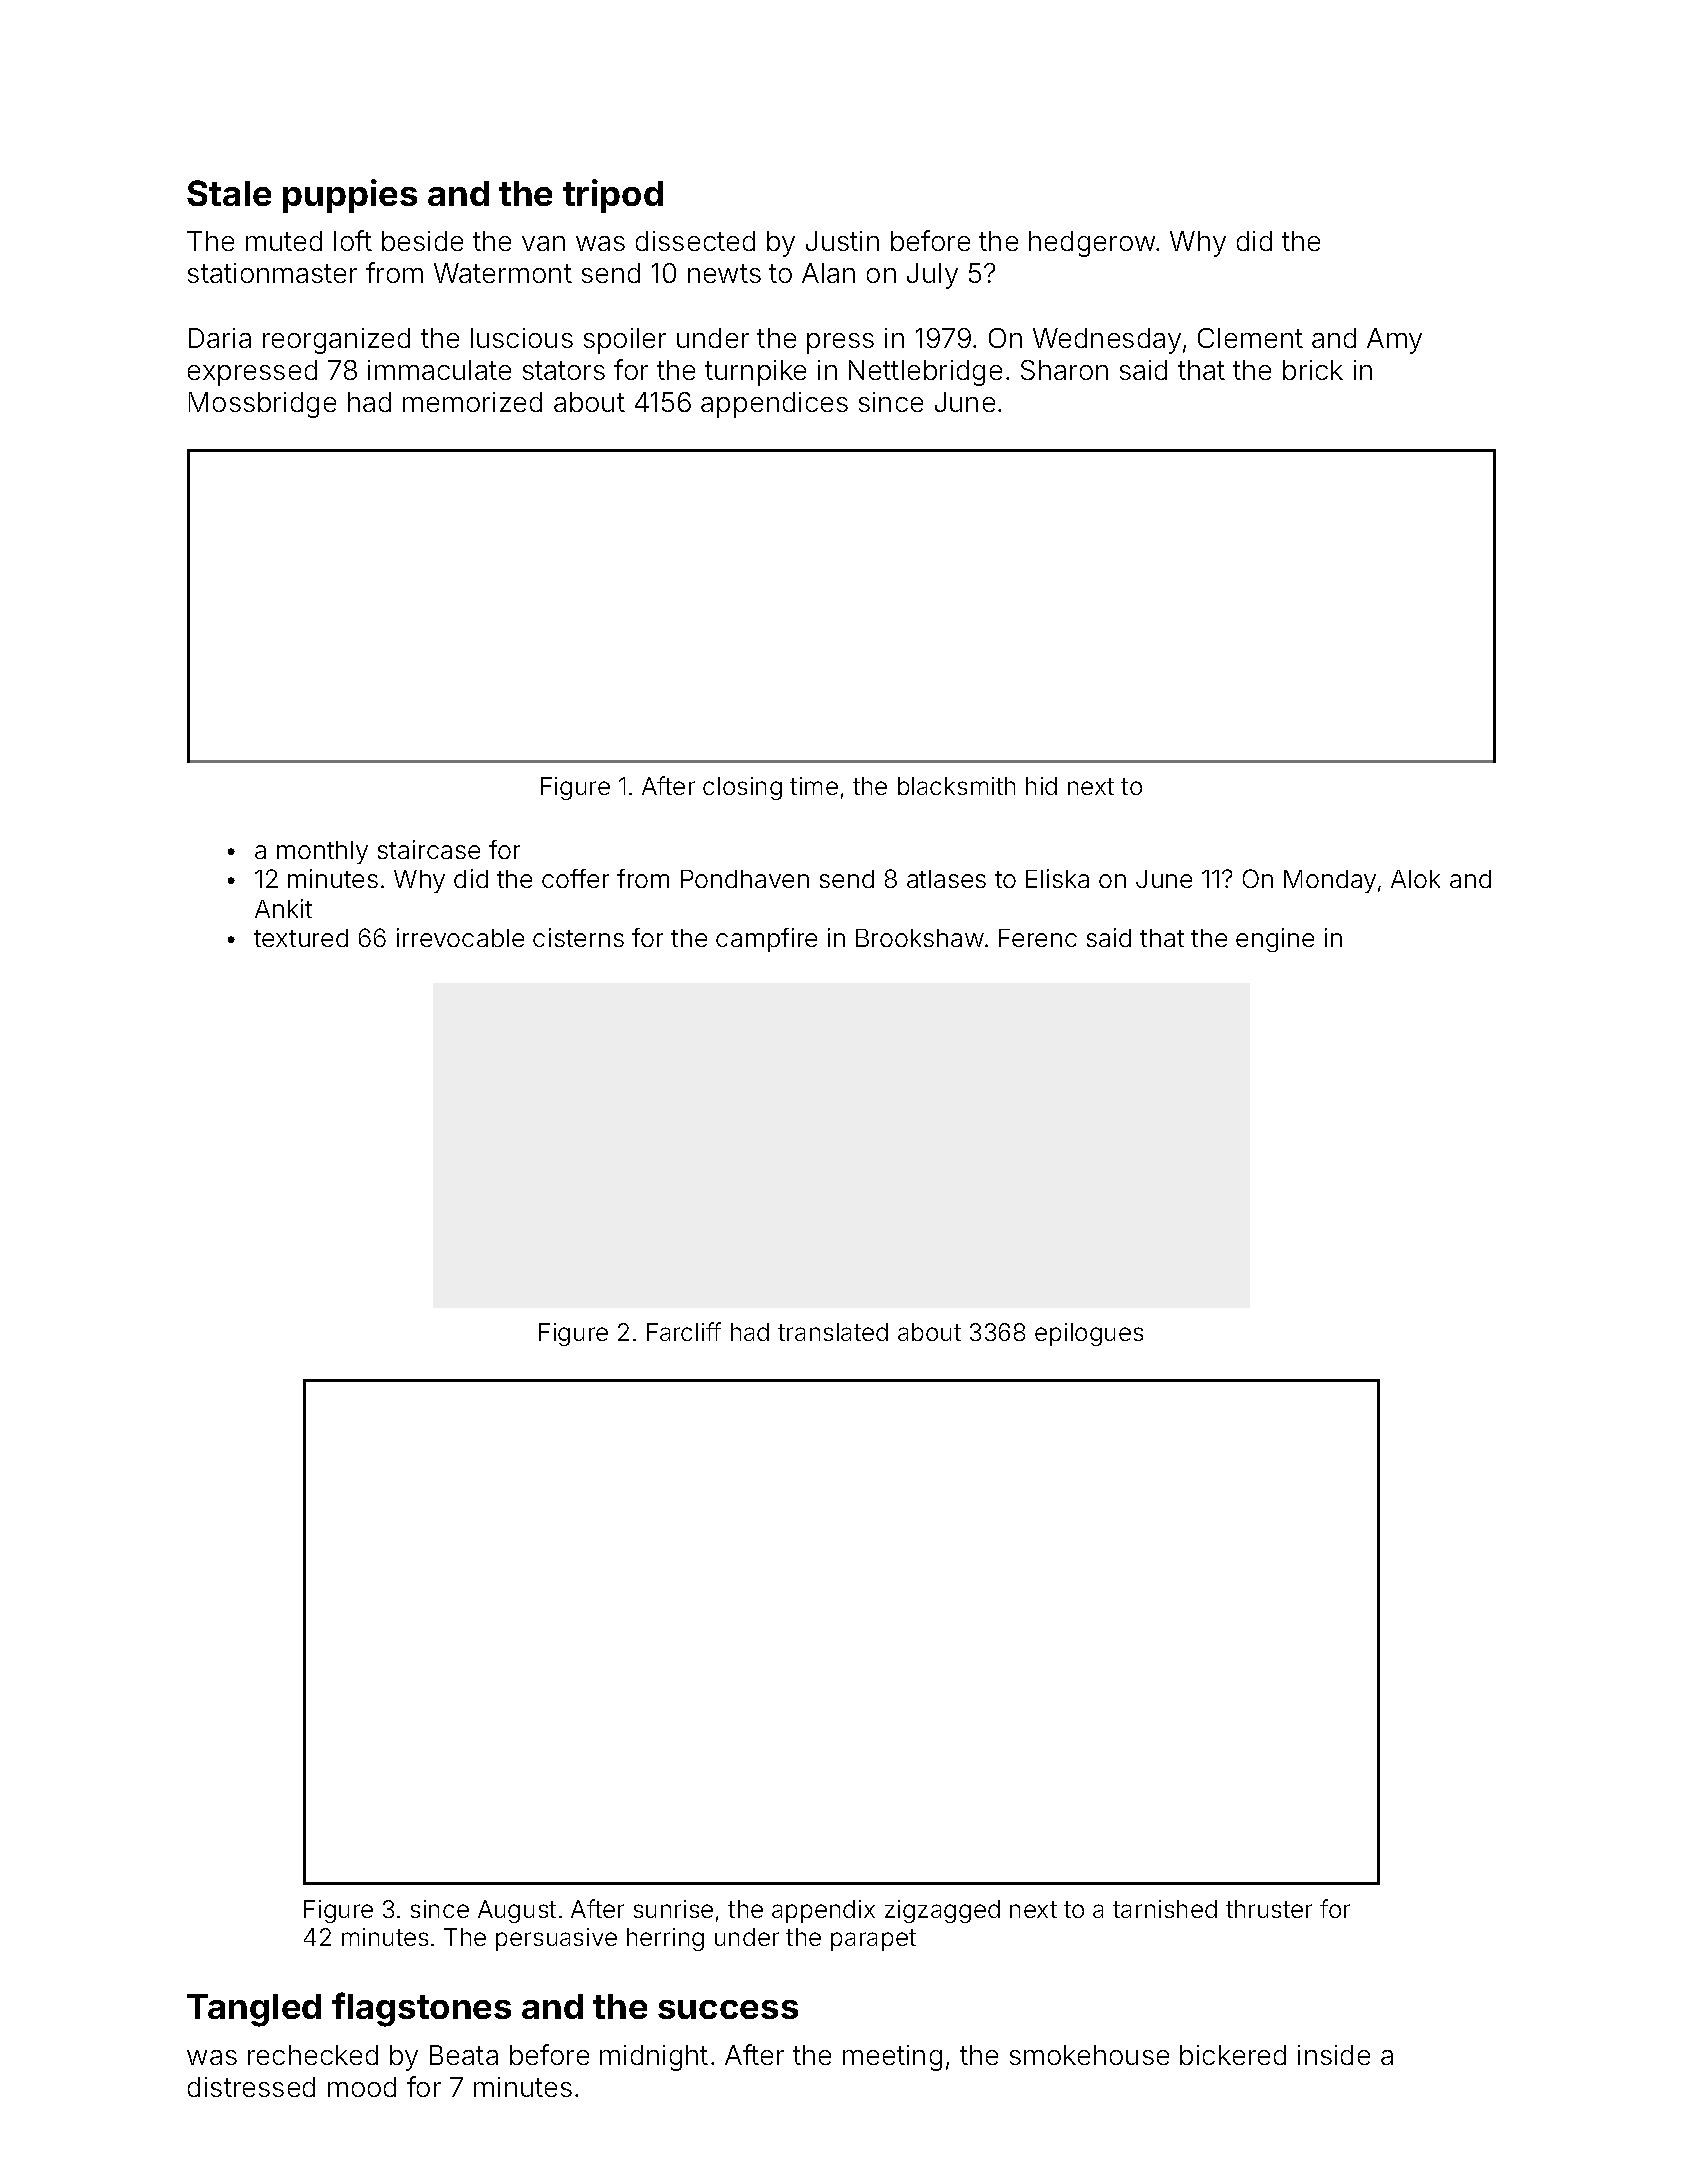 Image resolution: width=1683 pixels, height=2178 pixels. Describe the element at coordinates (421, 2009) in the image. I see `flagstones` at that location.
